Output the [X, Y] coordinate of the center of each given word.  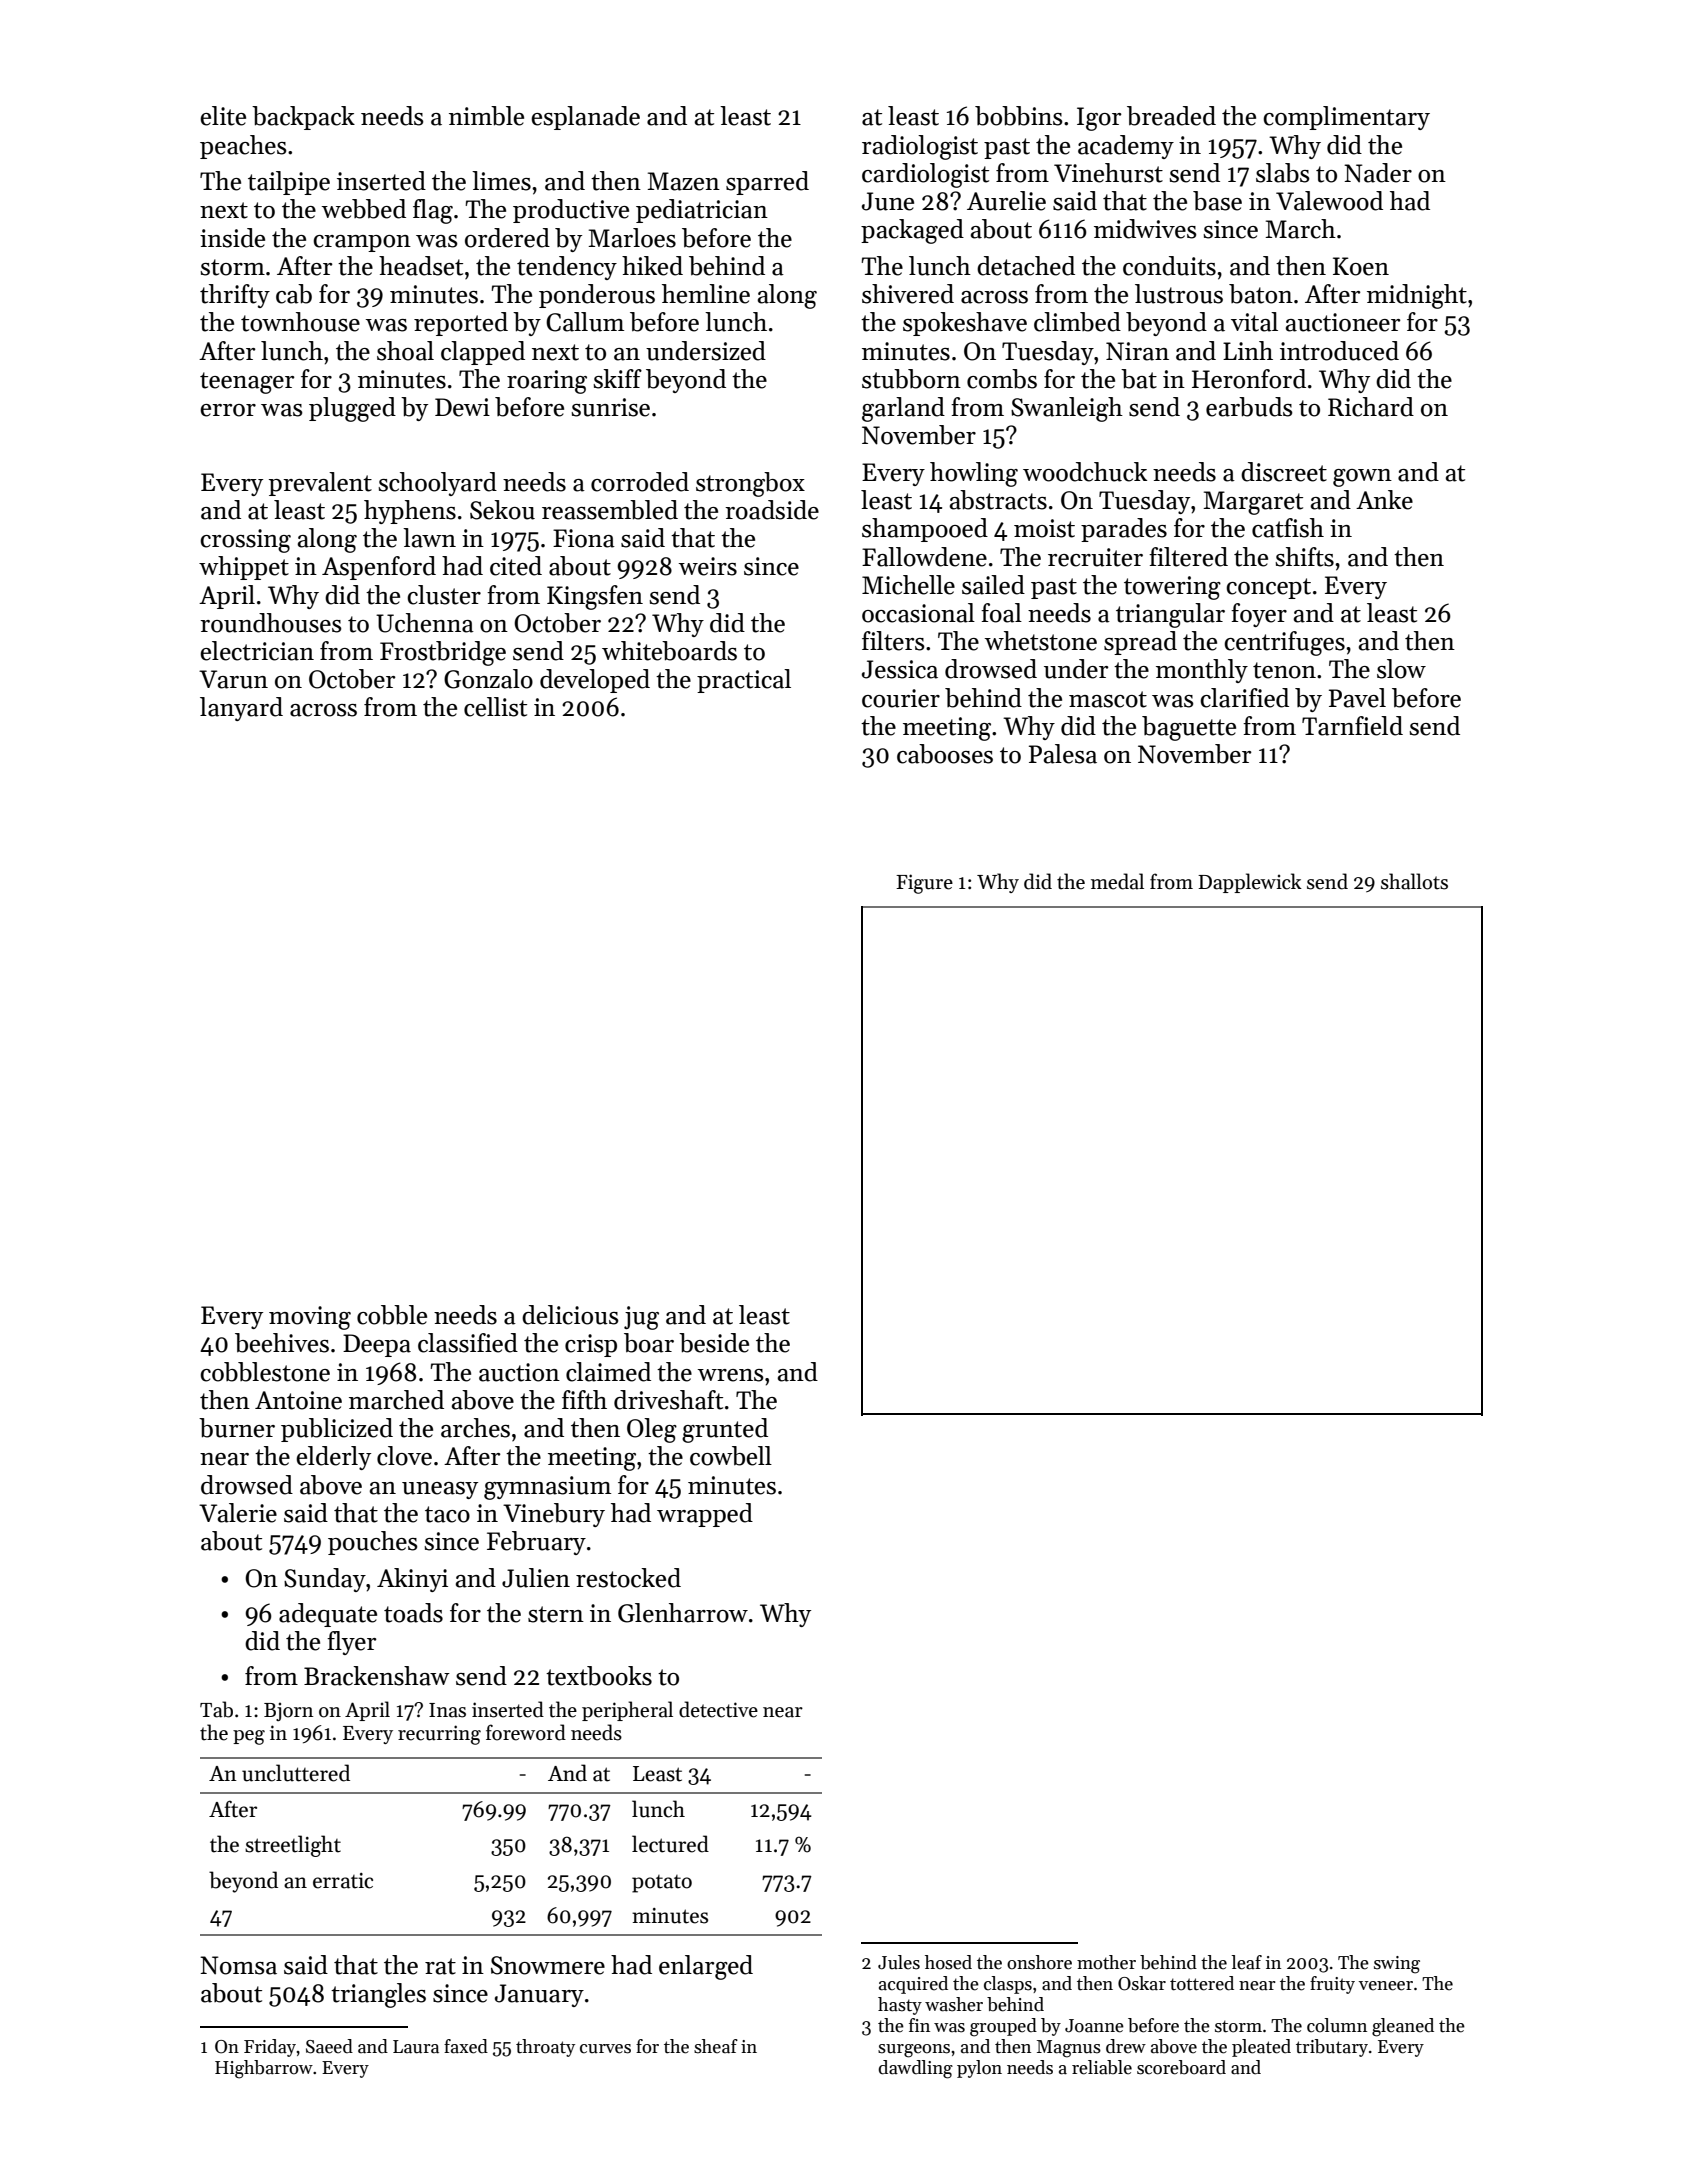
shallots [1414, 881]
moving [310, 1318]
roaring [547, 382]
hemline [706, 294]
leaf [1246, 1962]
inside [232, 238]
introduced [1339, 351]
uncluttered [296, 1773]
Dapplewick [1250, 883]
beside [714, 1343]
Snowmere [548, 1965]
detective [718, 1709]
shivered [908, 294]
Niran [1137, 351]
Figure [924, 884]
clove [404, 1456]
